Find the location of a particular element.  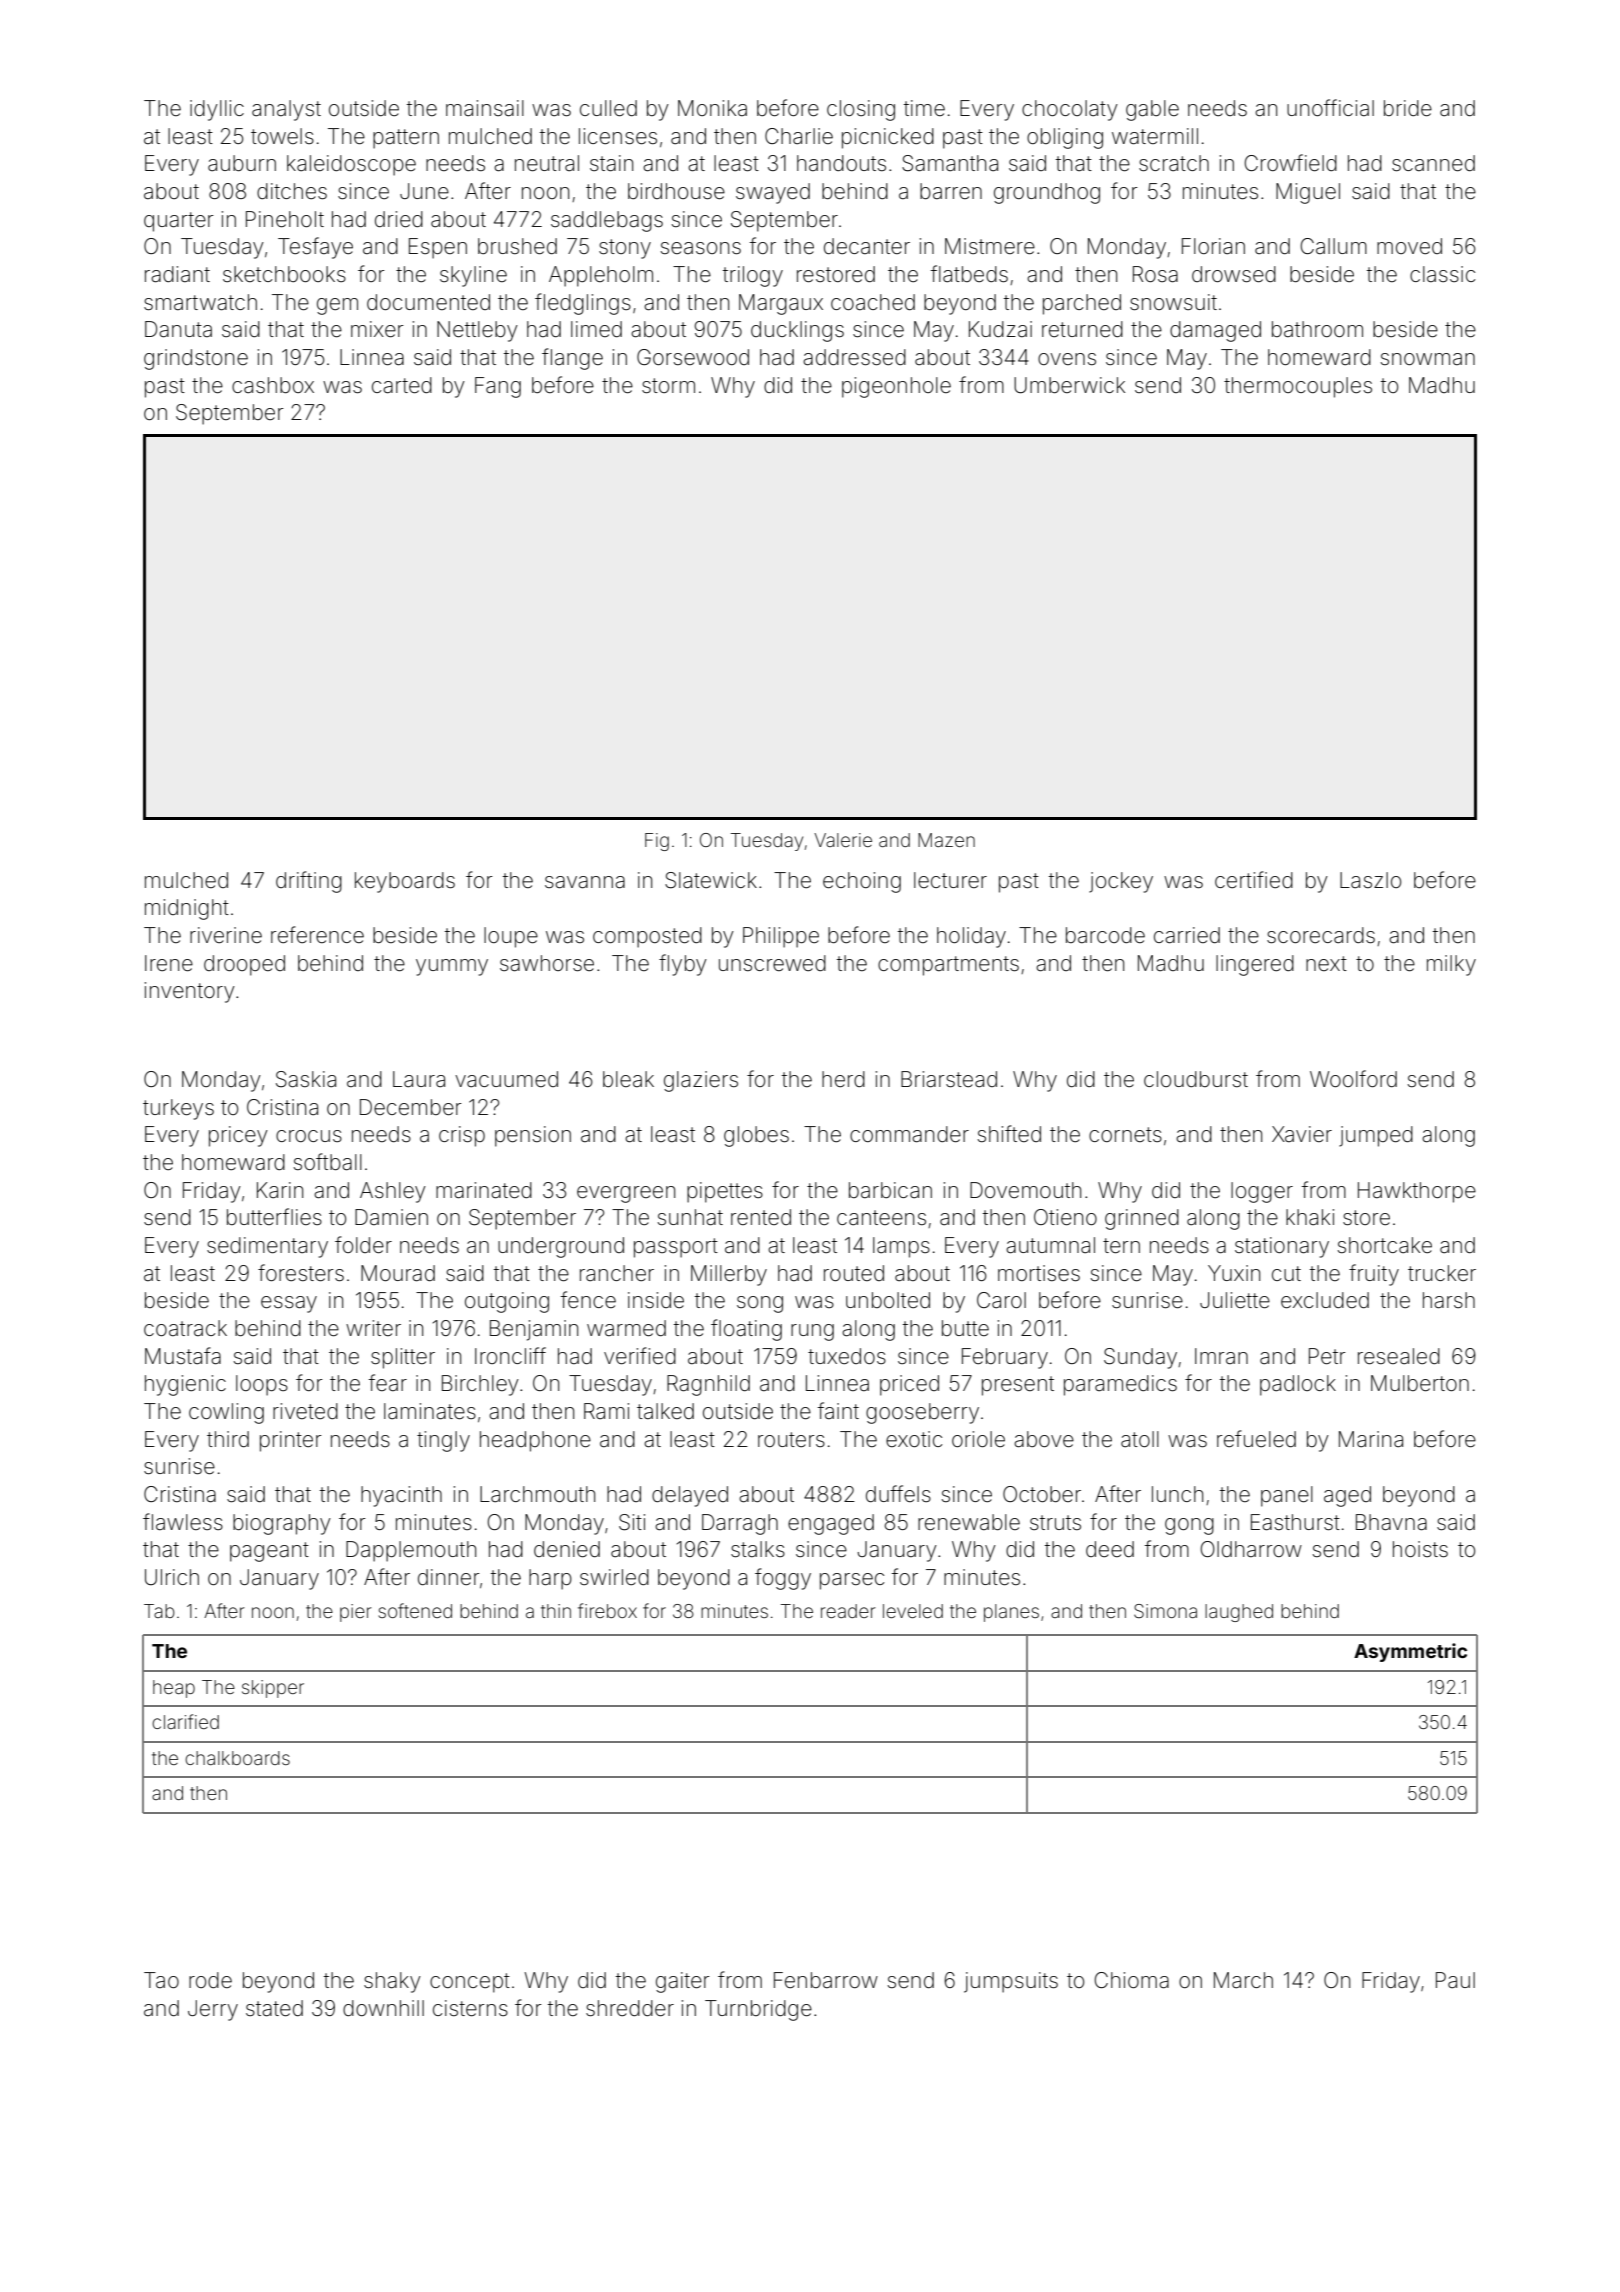

Asymmetric is located at coordinates (1410, 1652).
